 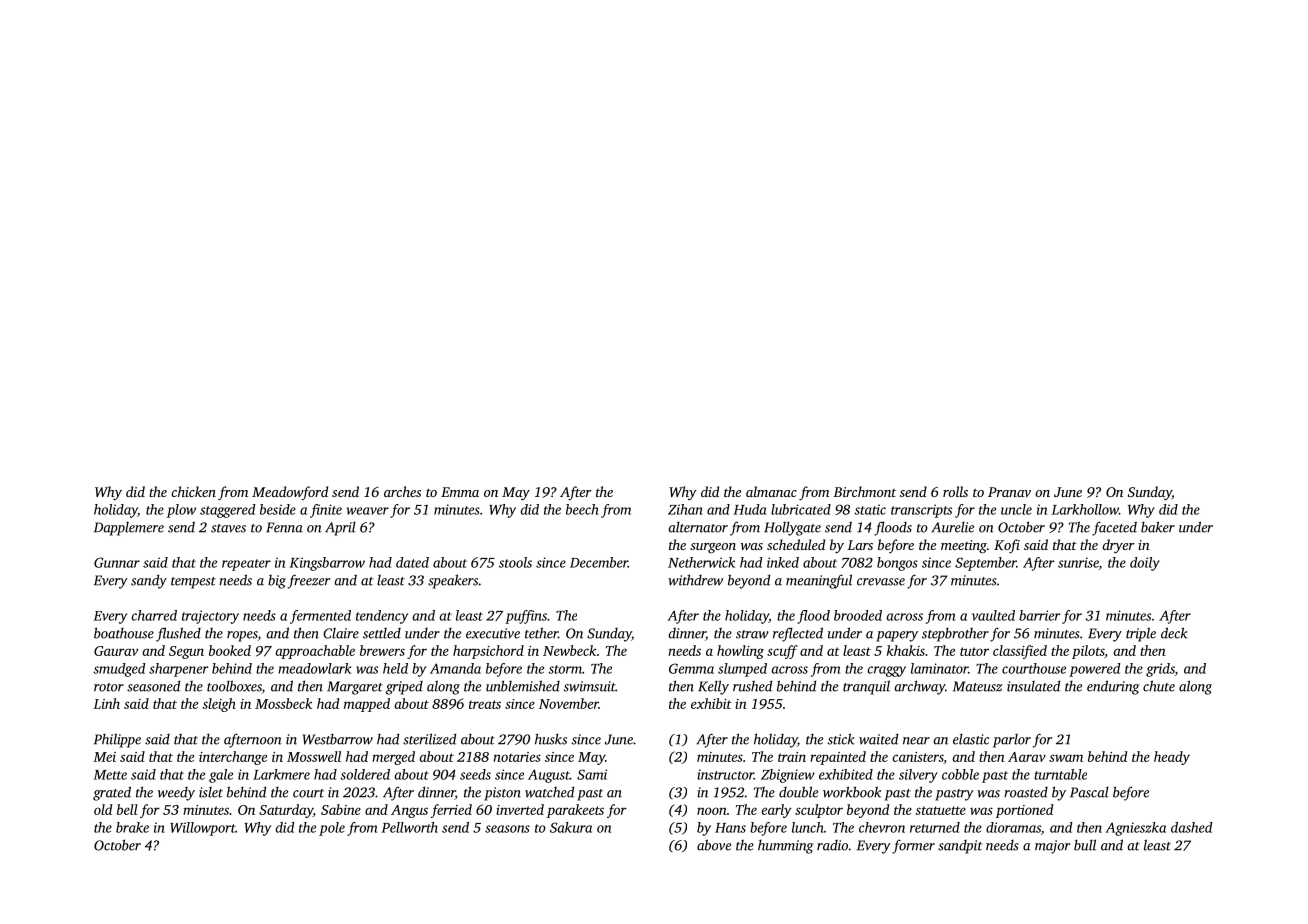 What do you see at coordinates (507, 829) in the screenshot?
I see `seasons` at bounding box center [507, 829].
